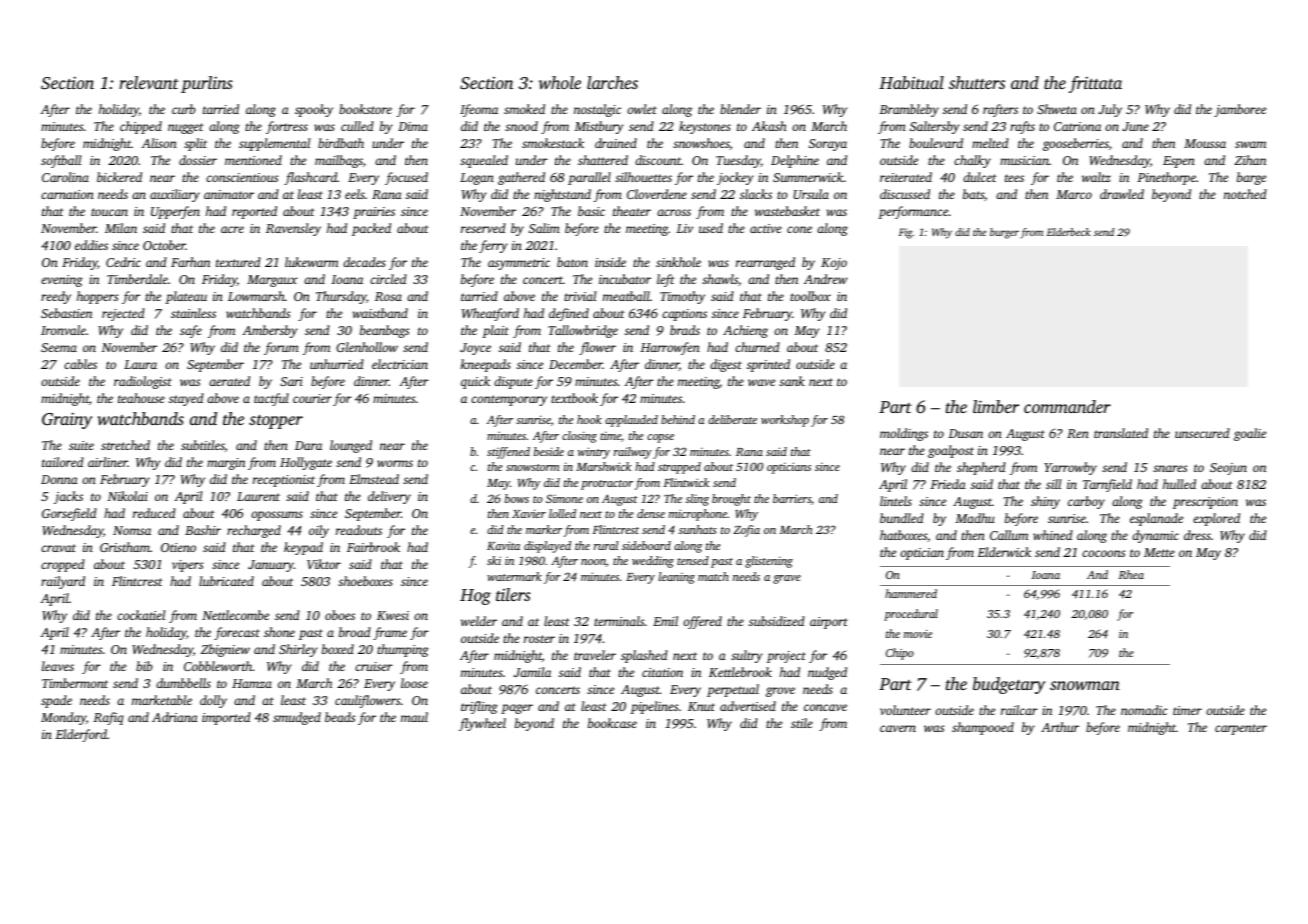  What do you see at coordinates (977, 82) in the image?
I see `shutters` at bounding box center [977, 82].
